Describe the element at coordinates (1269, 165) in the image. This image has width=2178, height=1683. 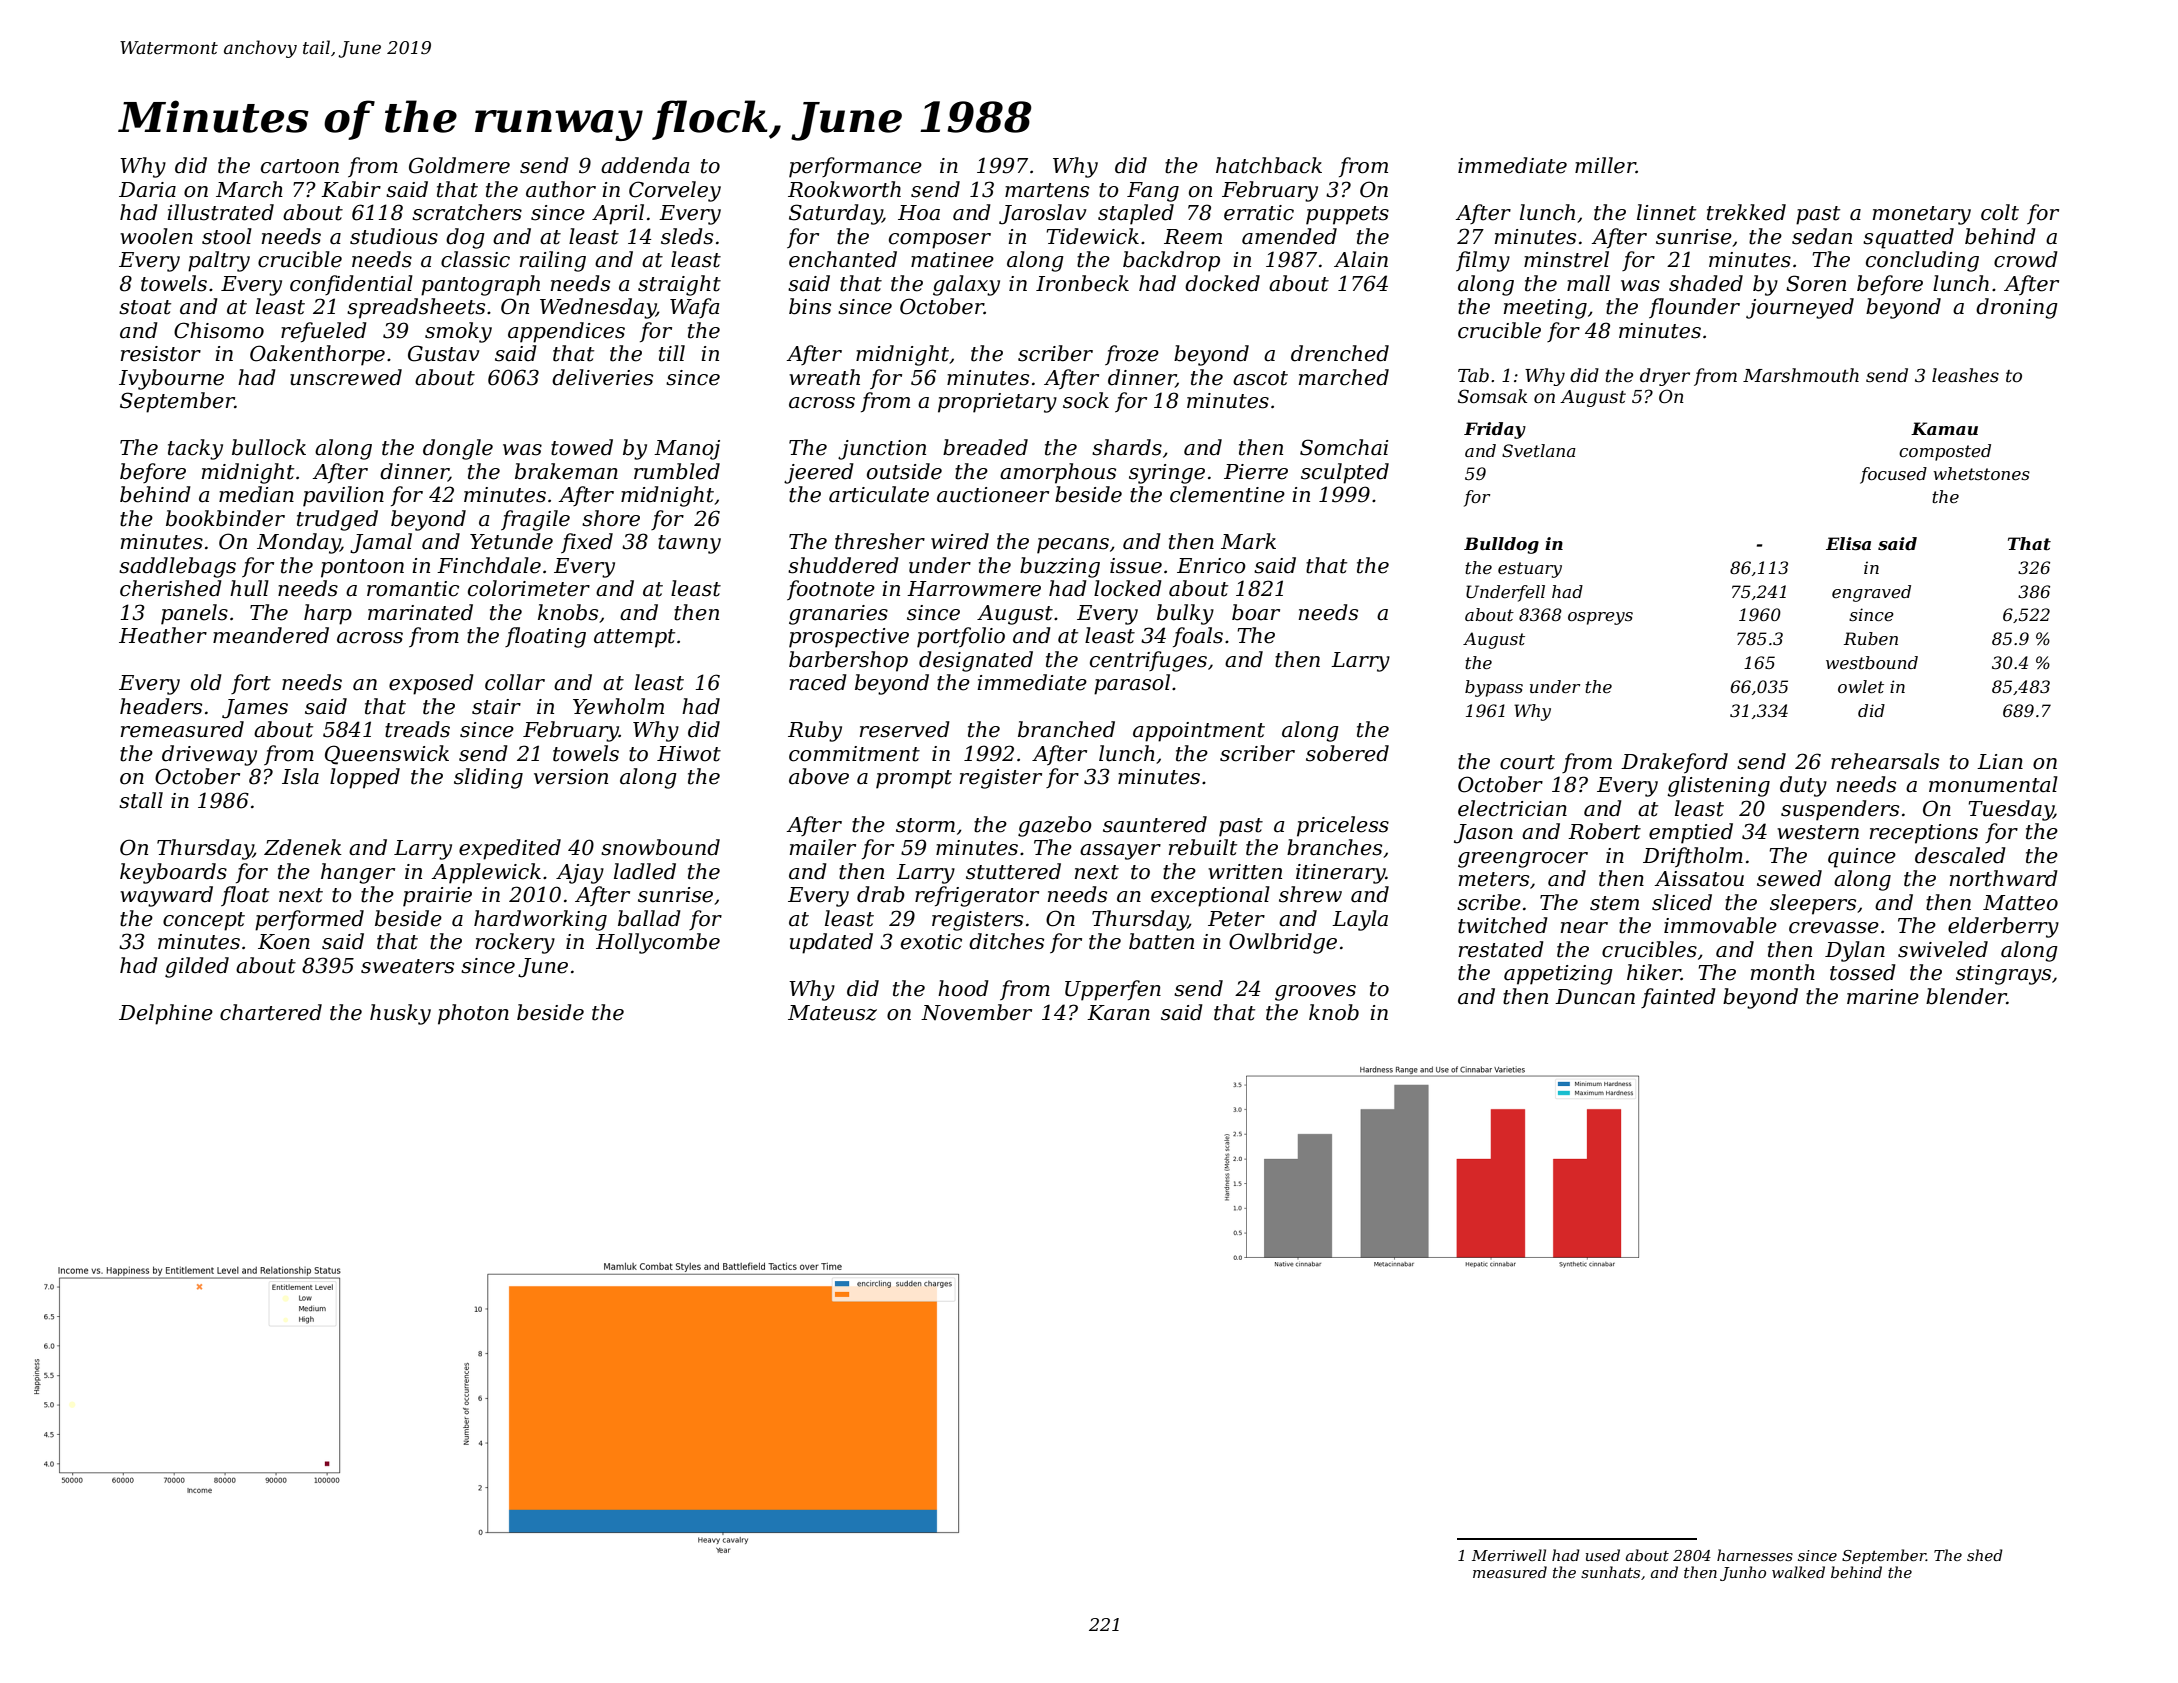
I see `hatchback` at that location.
